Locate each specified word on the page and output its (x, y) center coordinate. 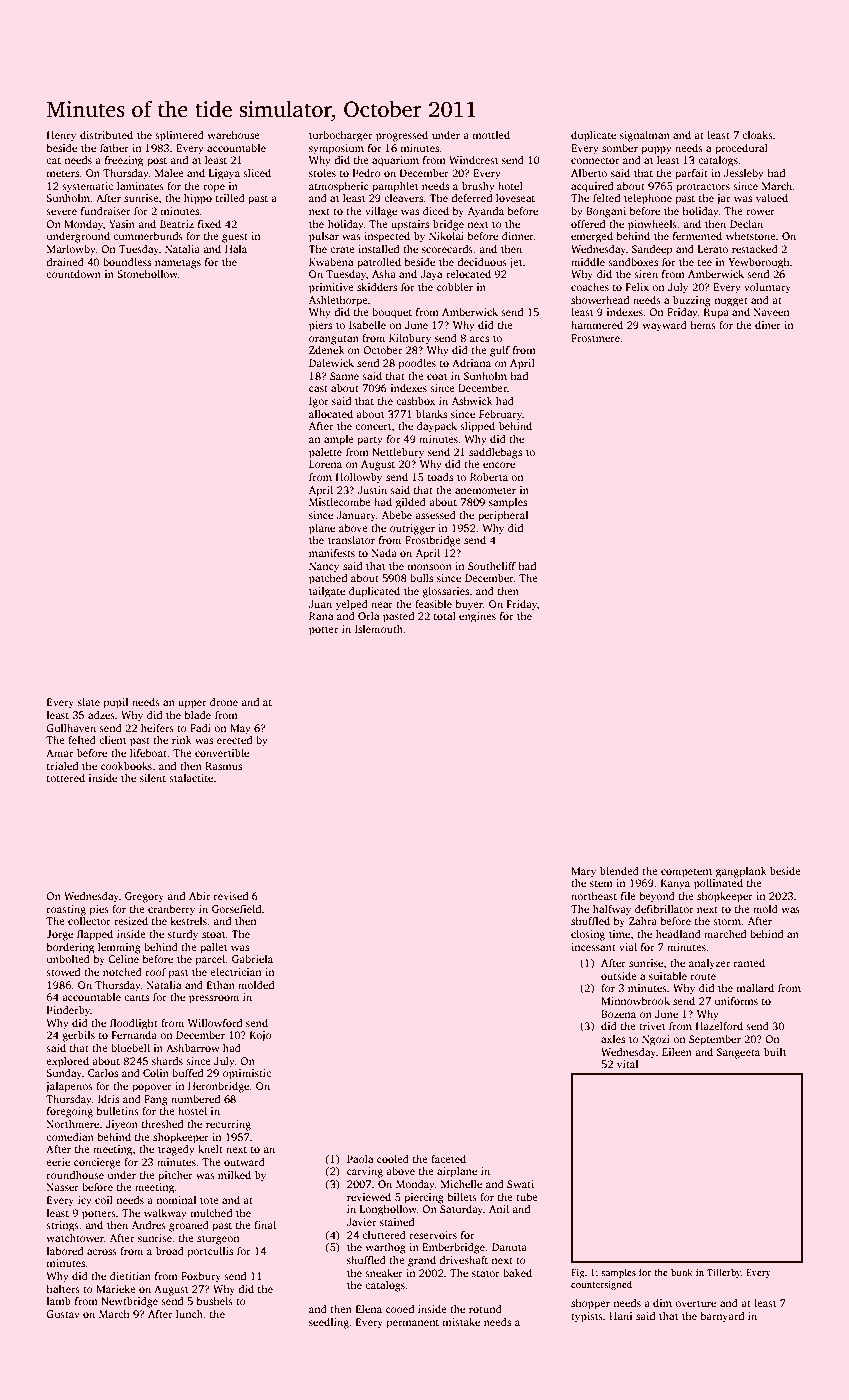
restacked (755, 249)
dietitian (130, 1276)
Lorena (325, 464)
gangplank (741, 872)
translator (351, 540)
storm (727, 921)
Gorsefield (236, 909)
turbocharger (340, 136)
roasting (66, 910)
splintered (179, 136)
